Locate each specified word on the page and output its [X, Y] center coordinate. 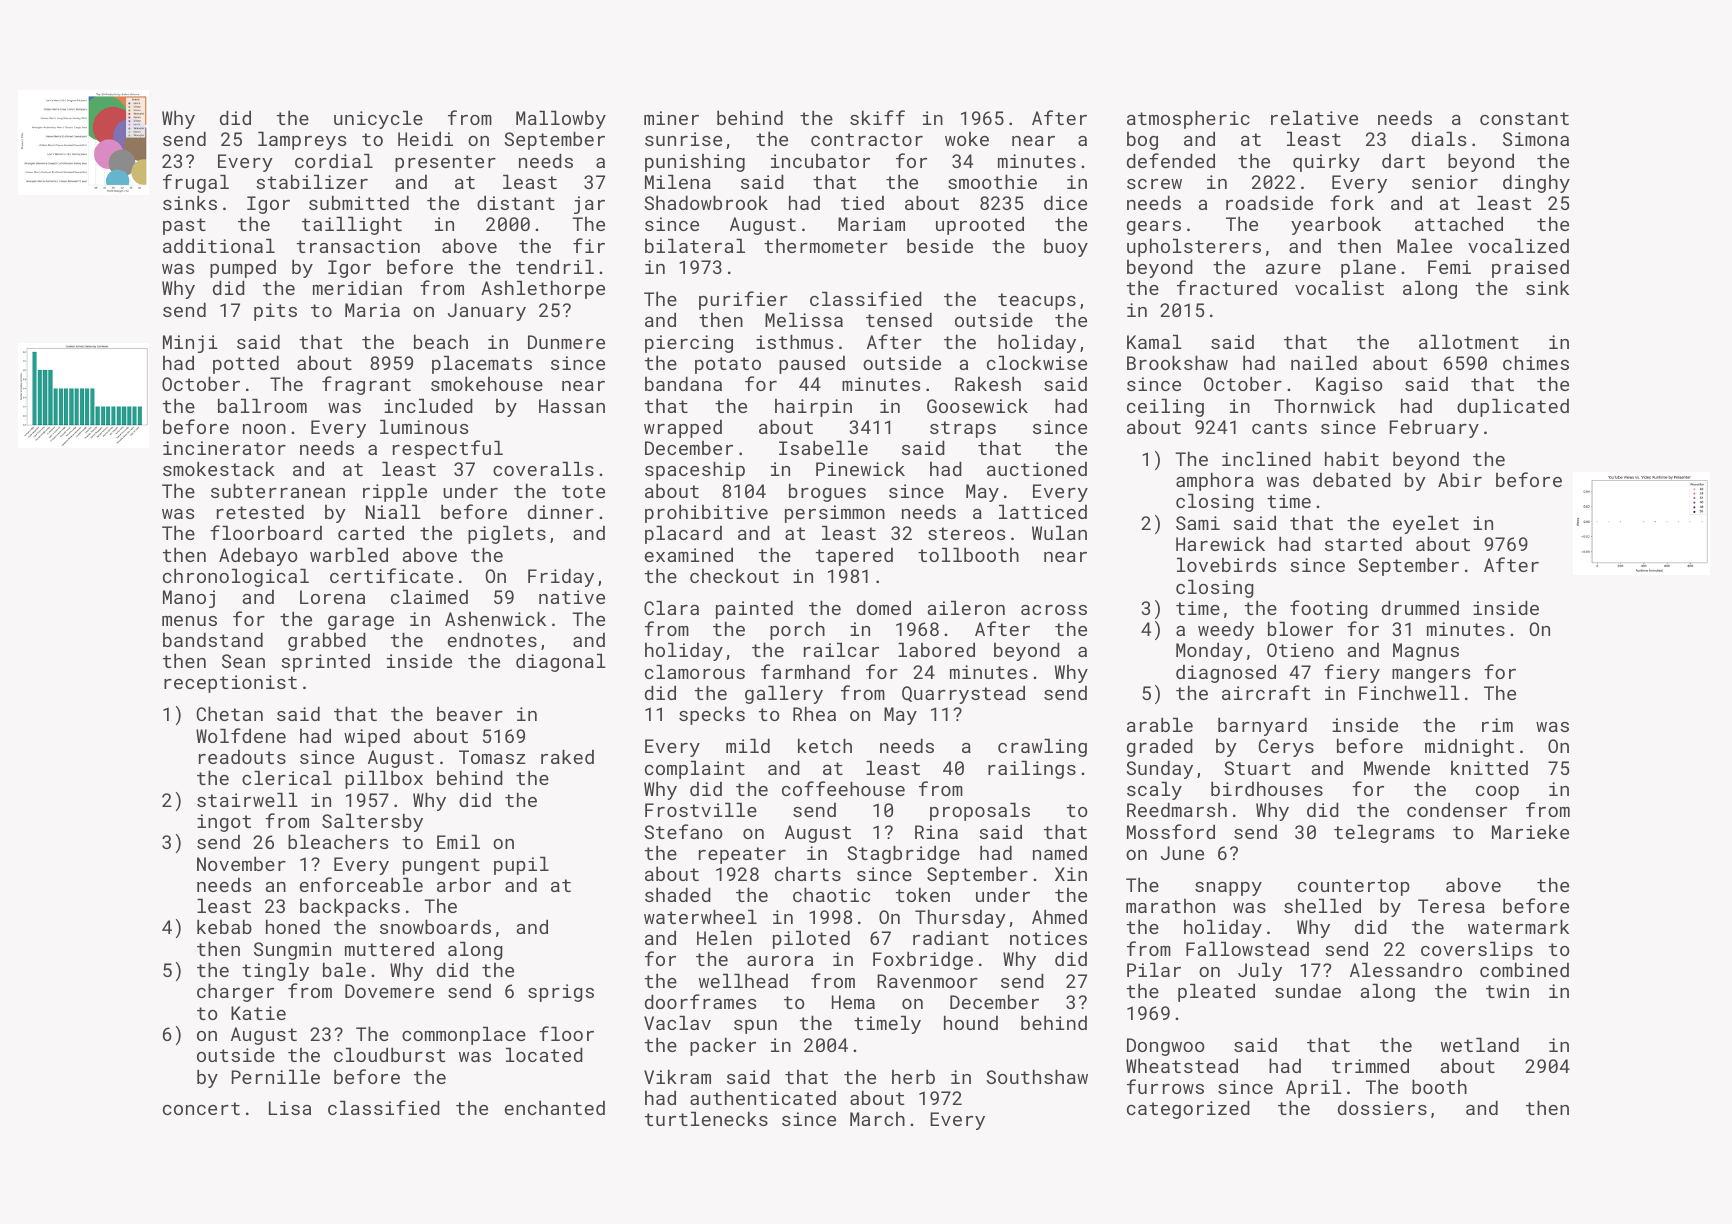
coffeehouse [843, 788]
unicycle [378, 119]
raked [567, 756]
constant [1524, 118]
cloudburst [389, 1054]
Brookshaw [1177, 362]
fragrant [366, 385]
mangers [1431, 676]
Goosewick [977, 406]
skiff [877, 117]
